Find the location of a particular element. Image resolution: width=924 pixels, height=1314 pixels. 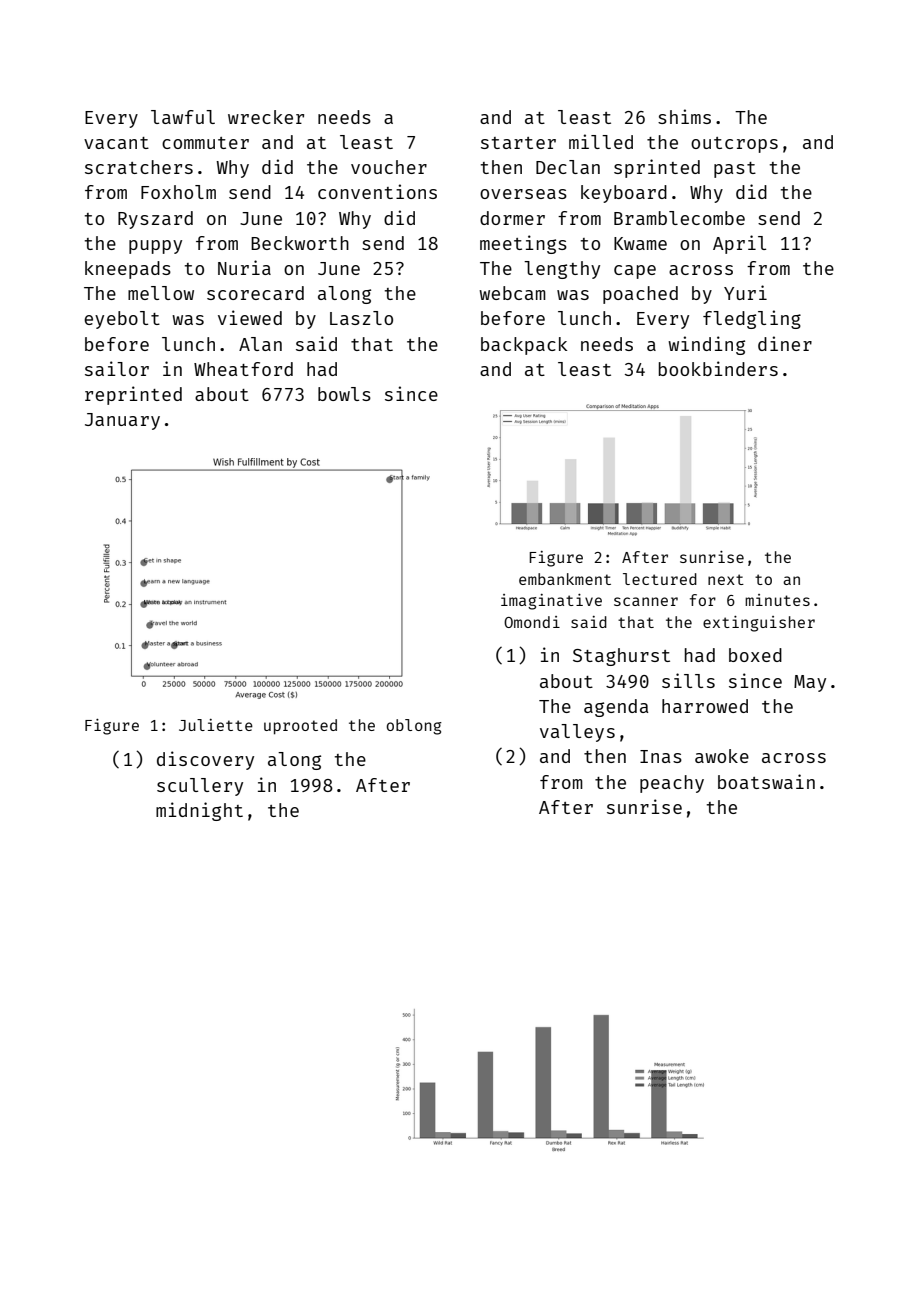

Juliette is located at coordinates (216, 725).
